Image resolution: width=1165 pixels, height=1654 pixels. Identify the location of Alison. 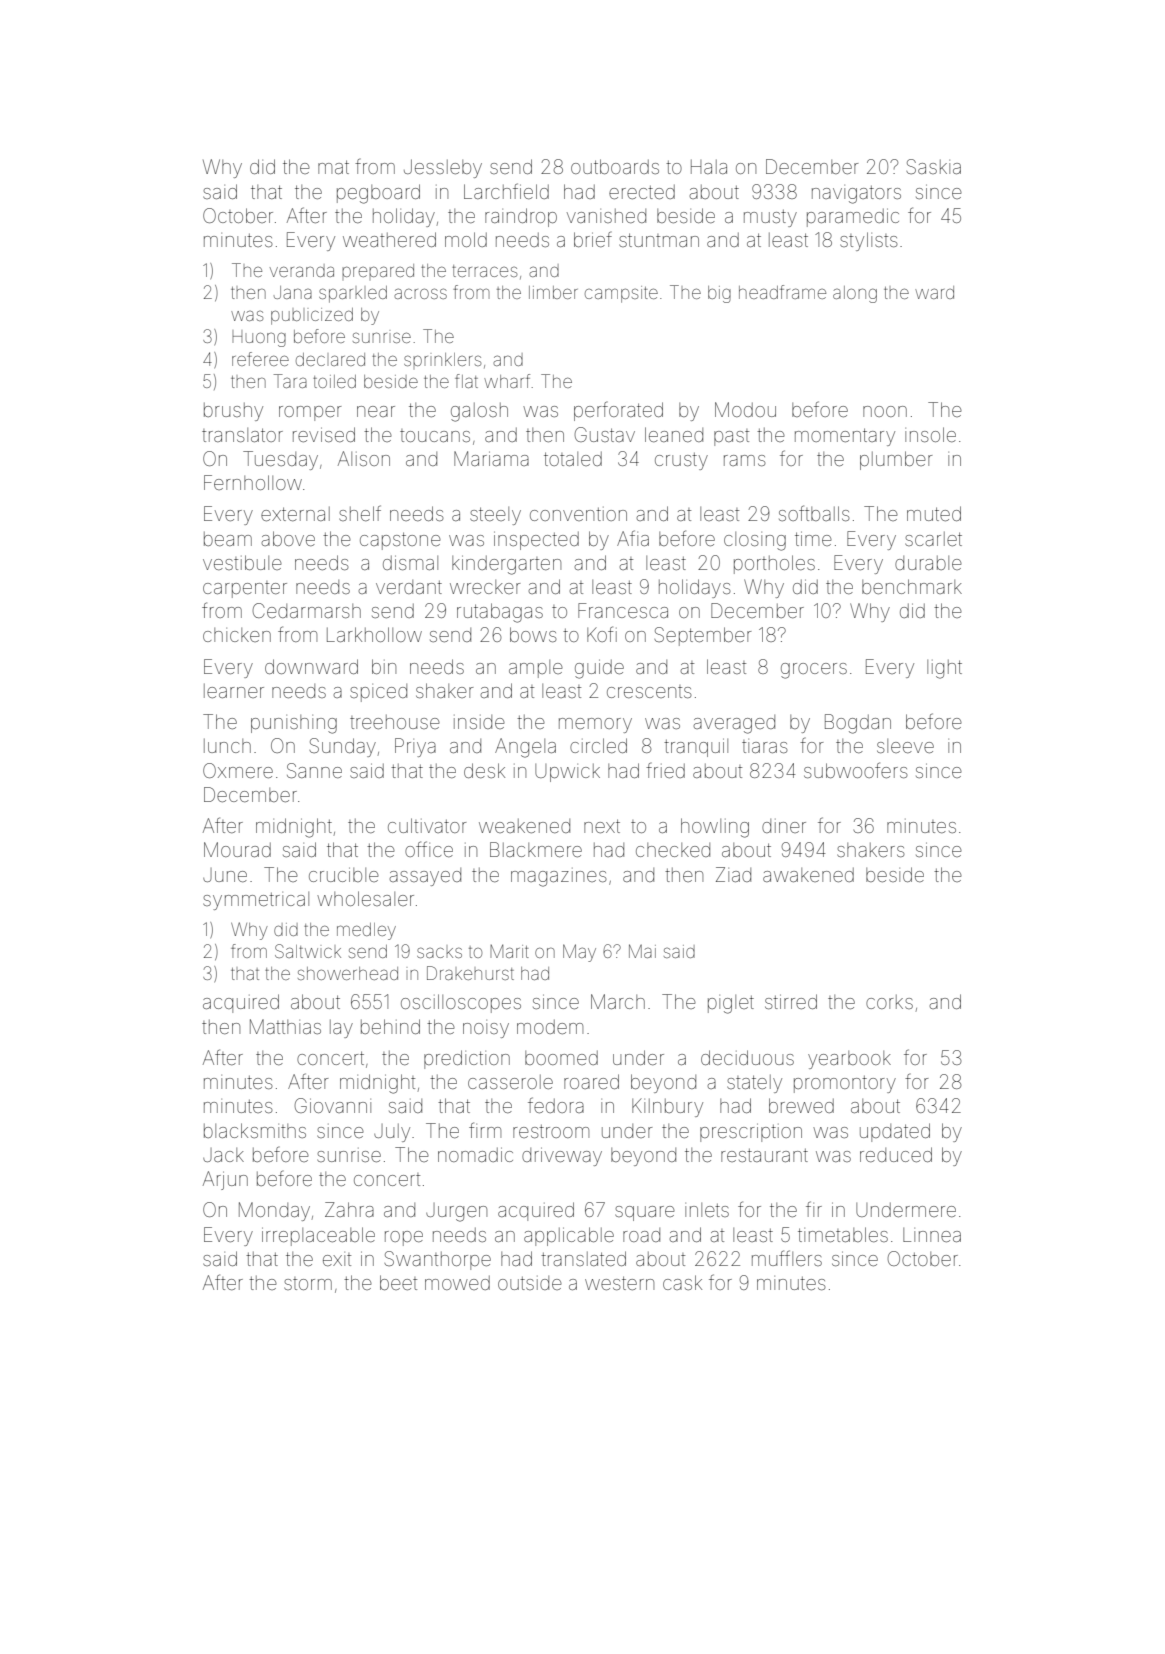
(364, 458).
